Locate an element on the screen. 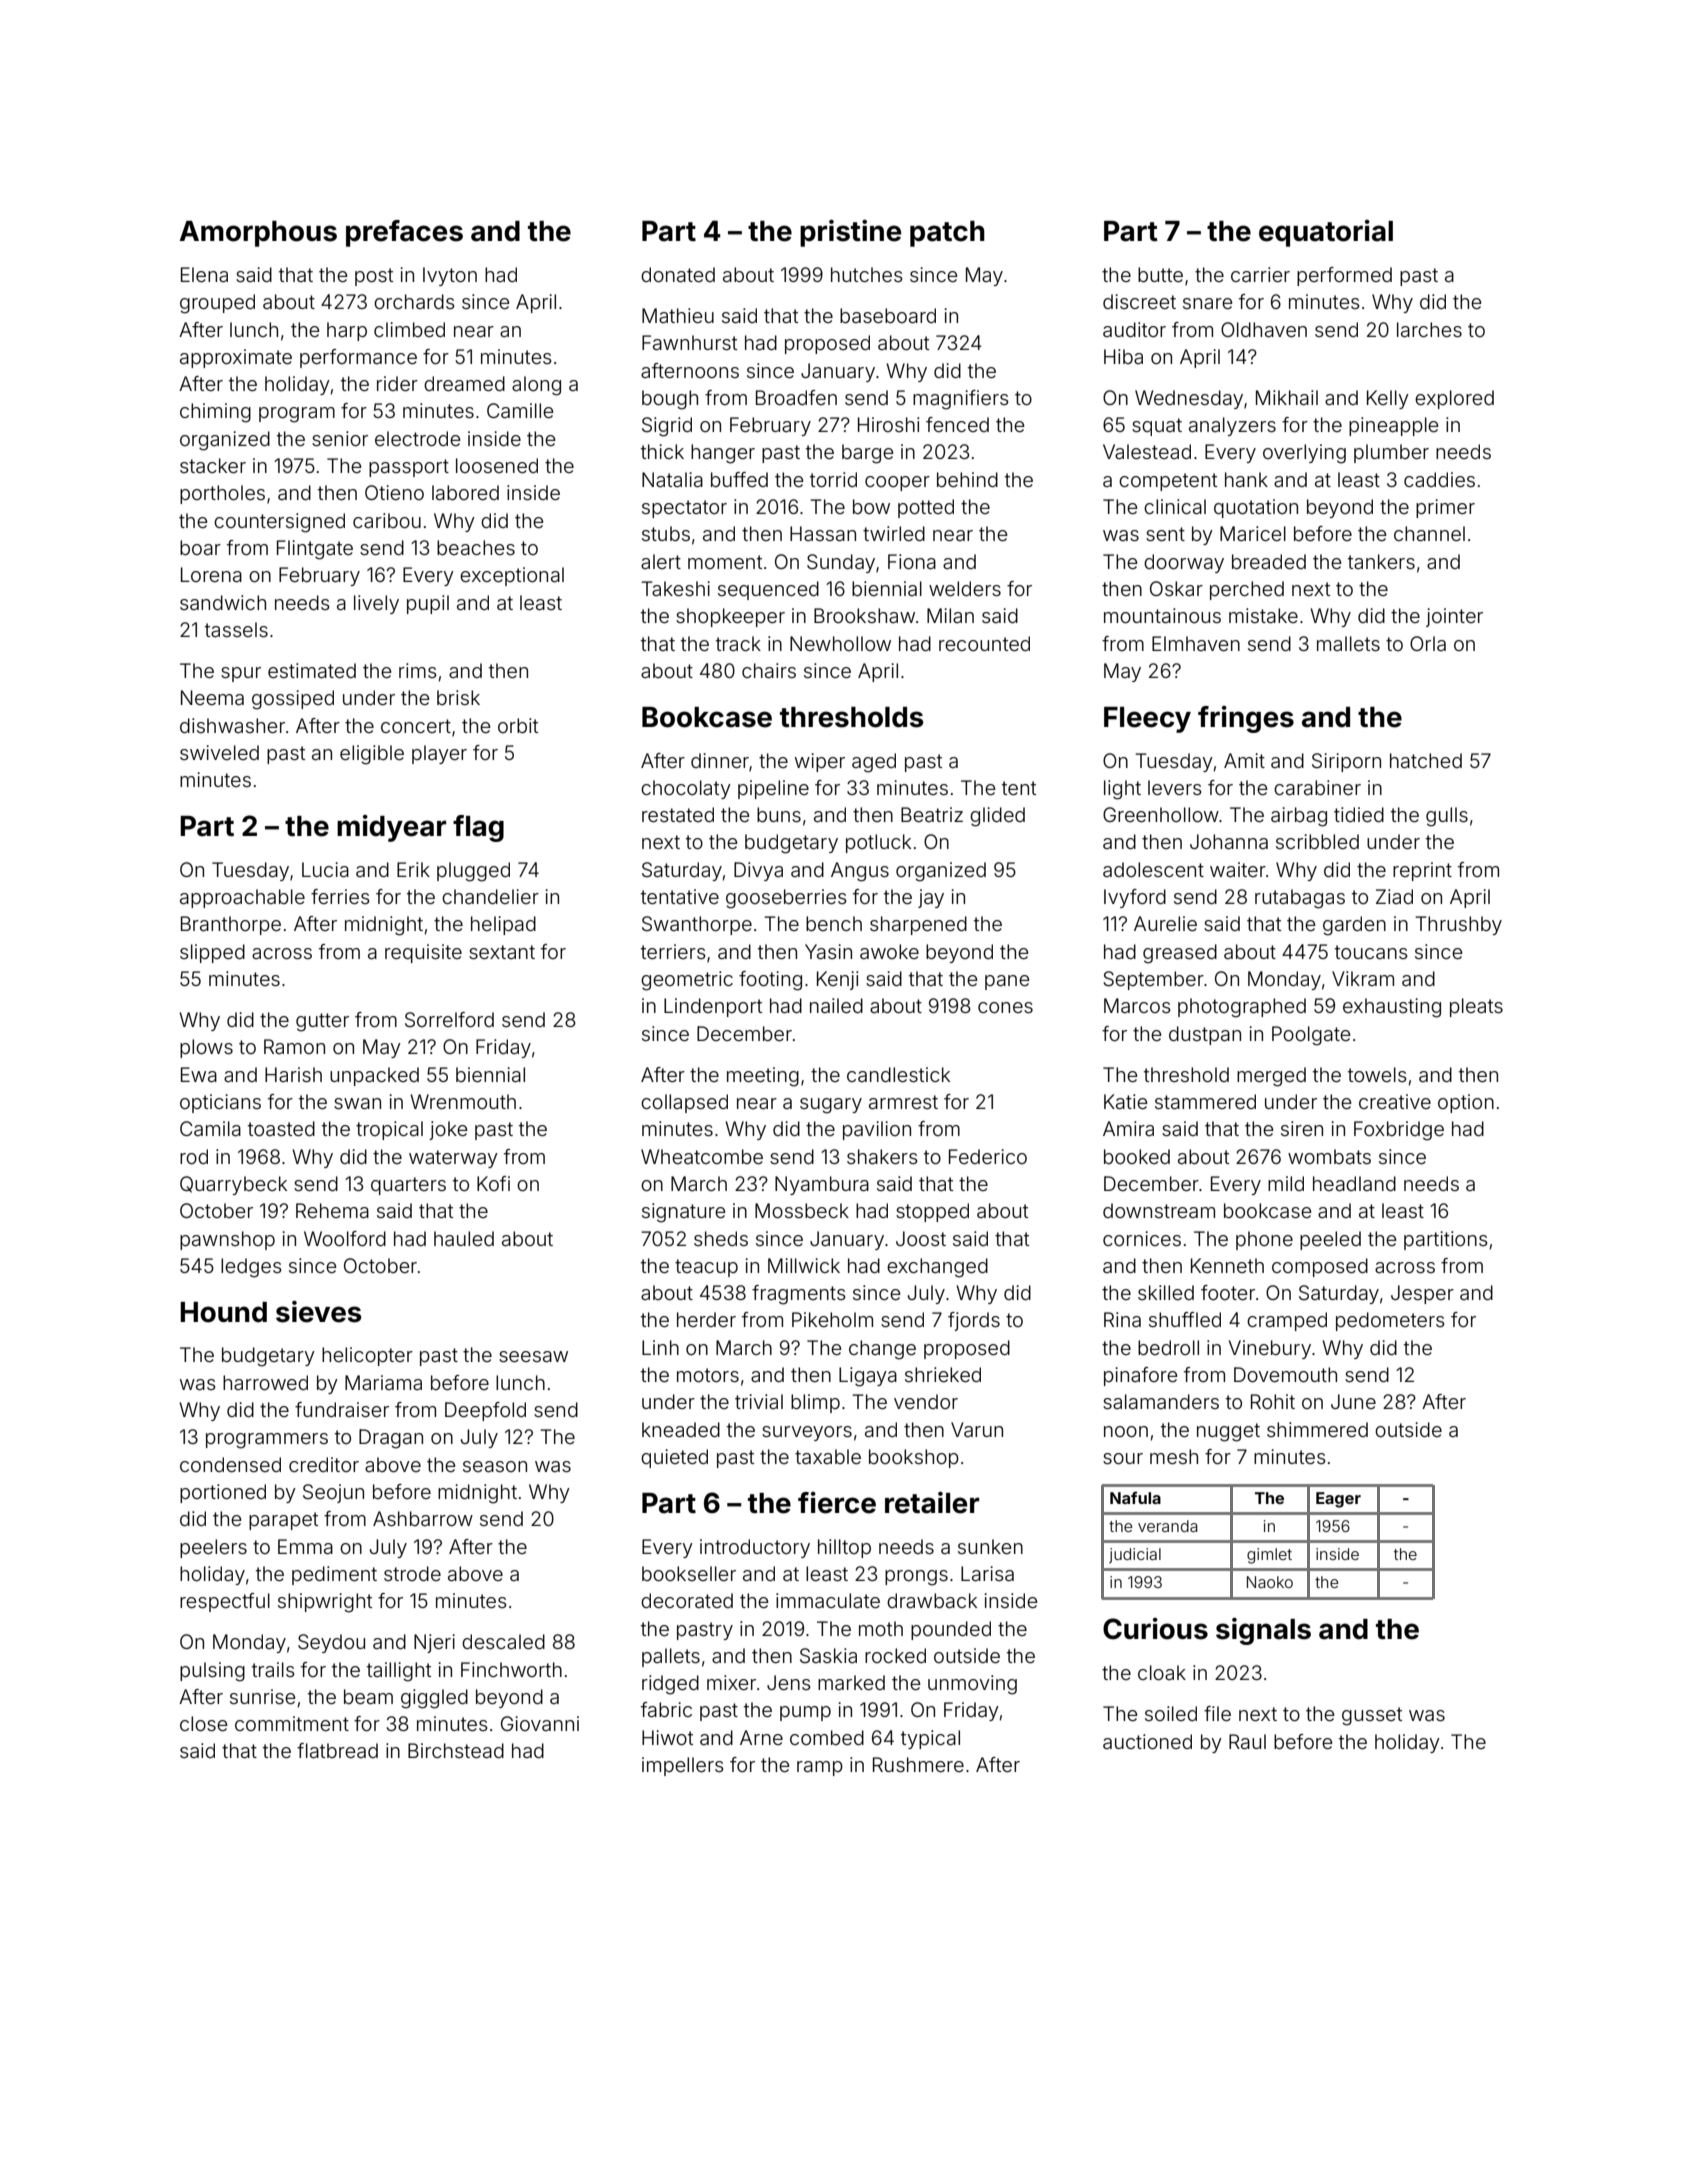 The width and height of the screenshot is (1683, 2178). reprint is located at coordinates (1422, 871).
